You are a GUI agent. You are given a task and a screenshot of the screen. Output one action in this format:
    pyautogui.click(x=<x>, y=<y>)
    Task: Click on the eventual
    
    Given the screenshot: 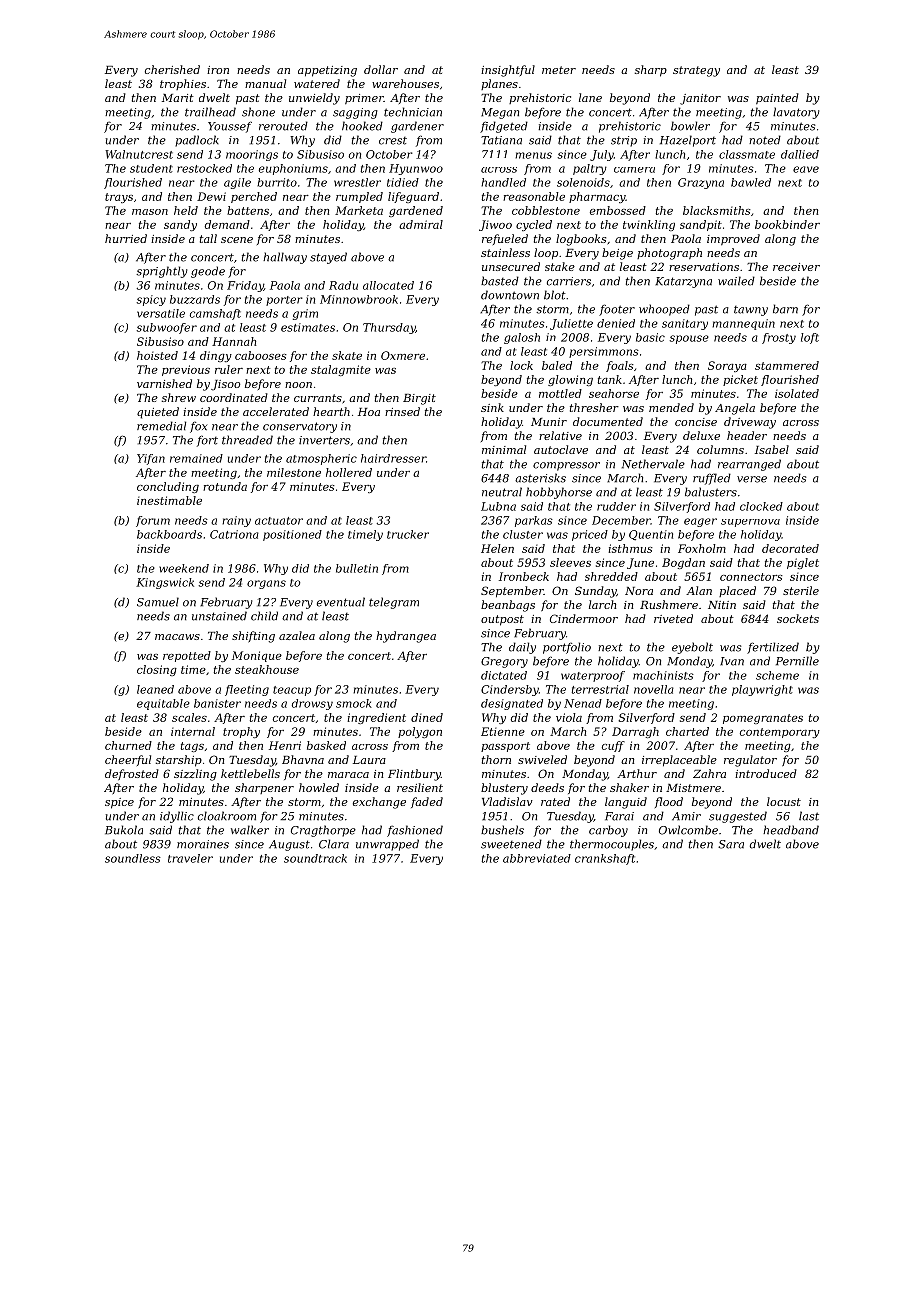 What is the action you would take?
    pyautogui.click(x=341, y=602)
